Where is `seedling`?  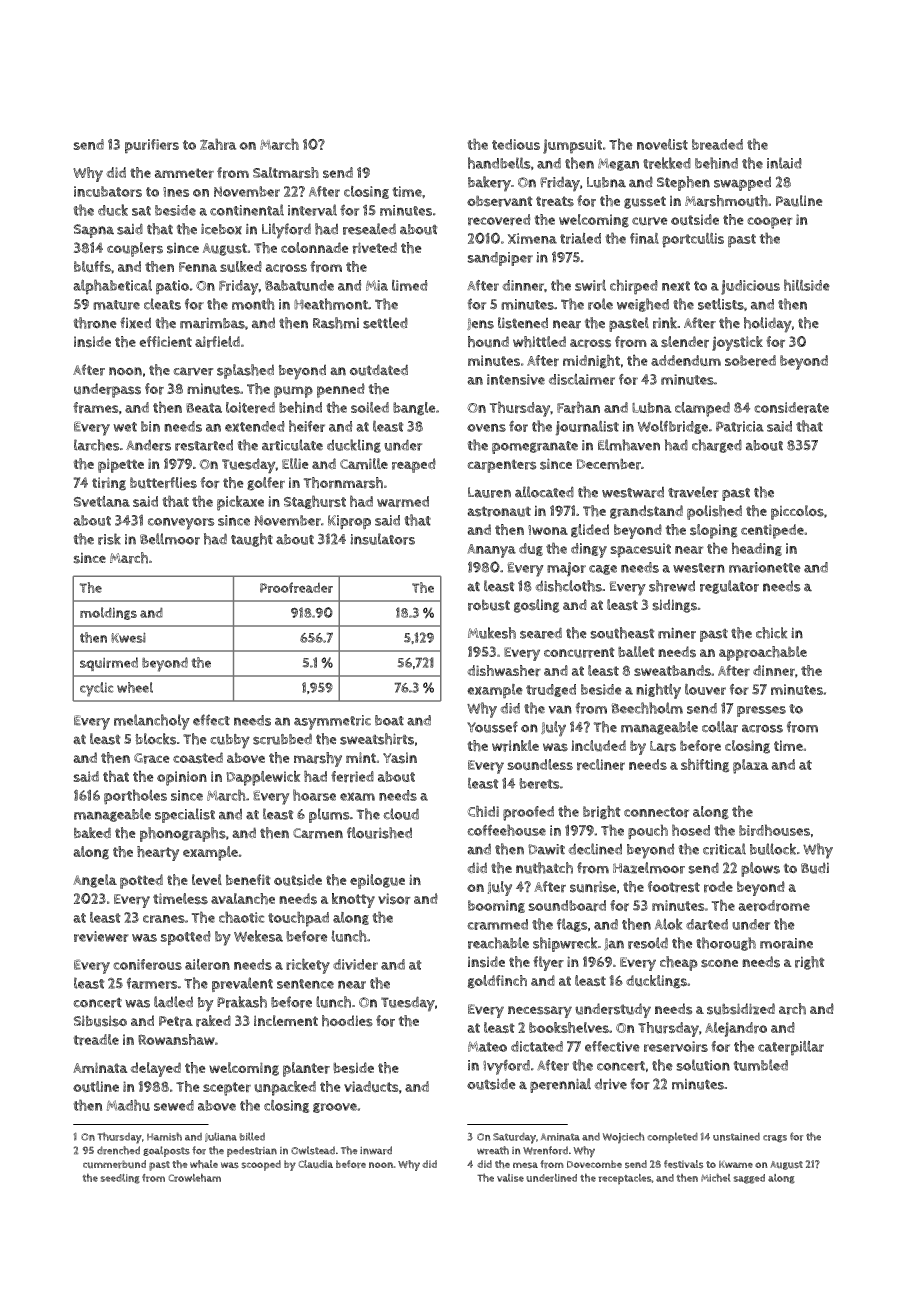
seedling is located at coordinates (120, 1179).
